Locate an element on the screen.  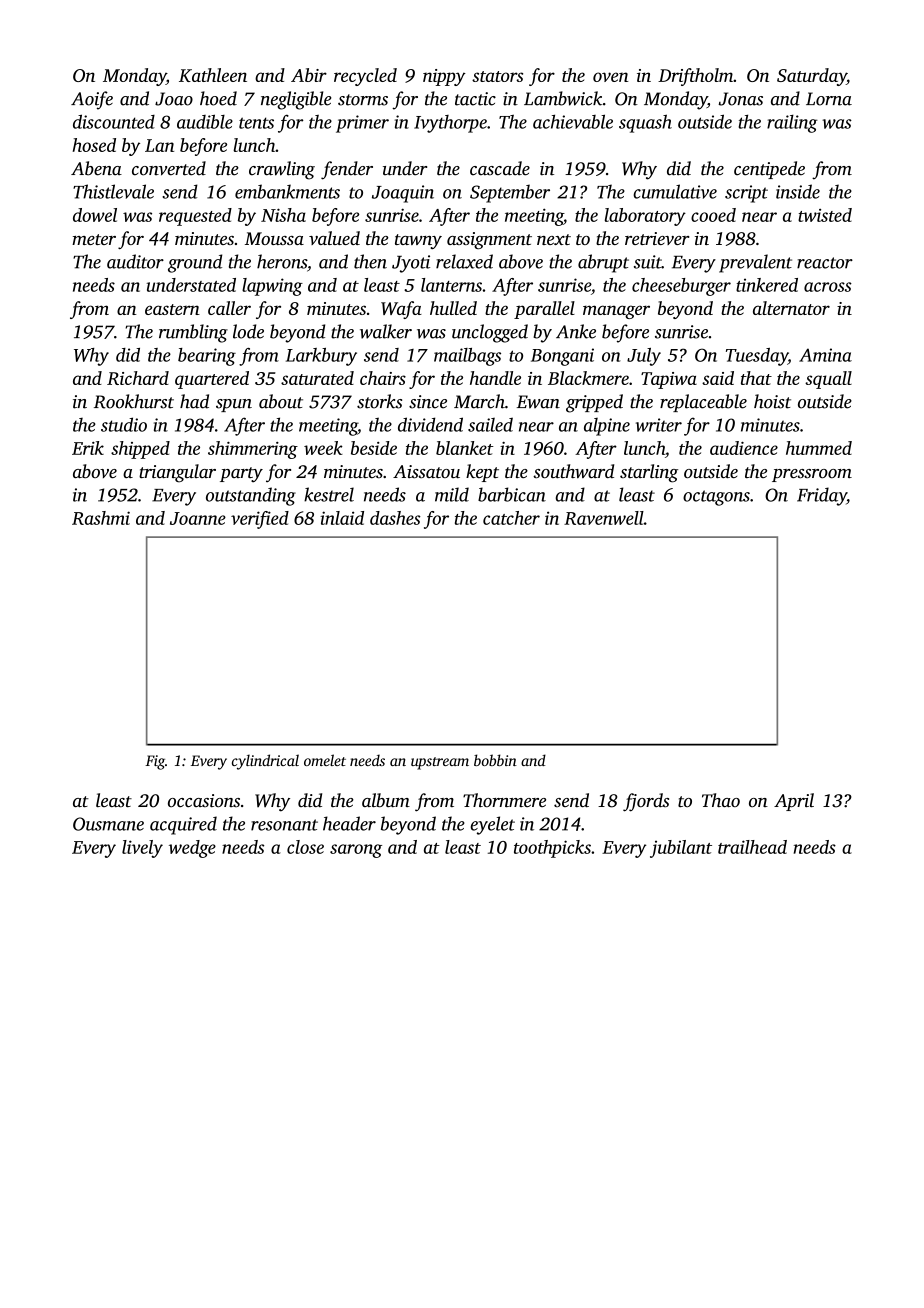
next is located at coordinates (554, 239).
